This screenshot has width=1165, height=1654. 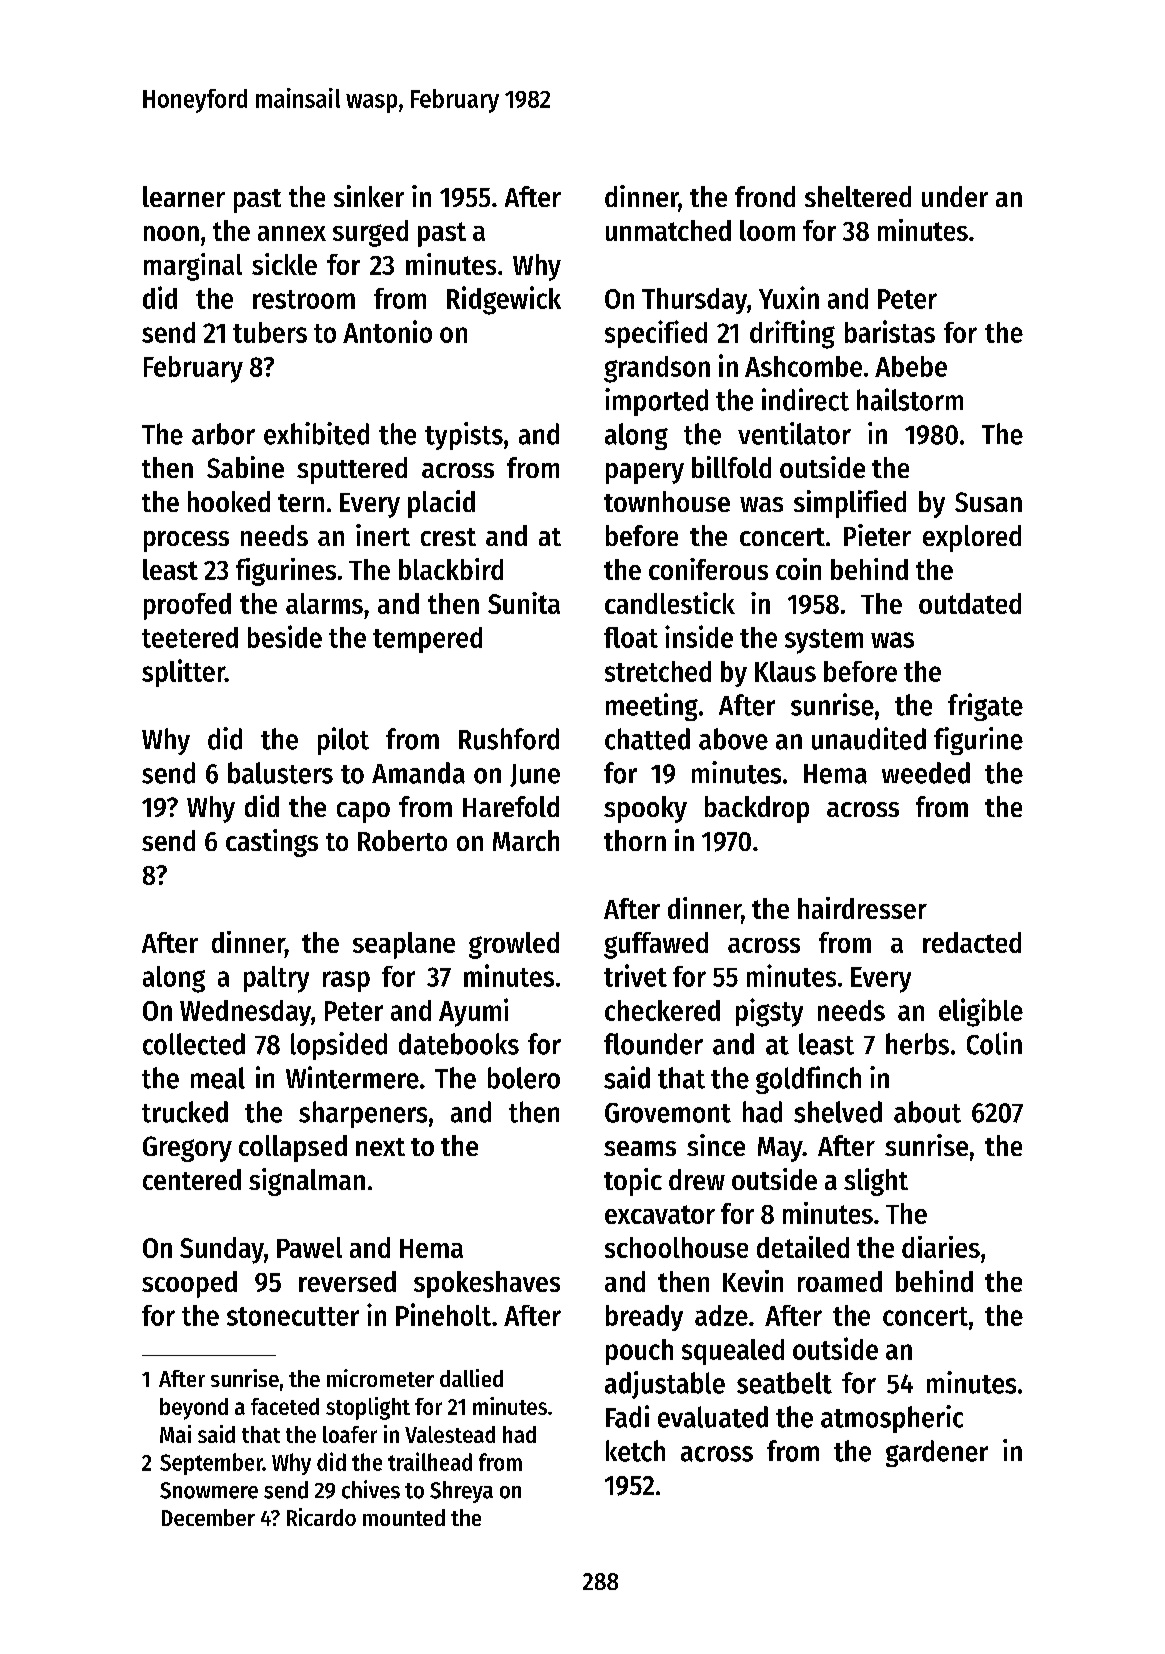 What do you see at coordinates (208, 1517) in the screenshot?
I see `December` at bounding box center [208, 1517].
